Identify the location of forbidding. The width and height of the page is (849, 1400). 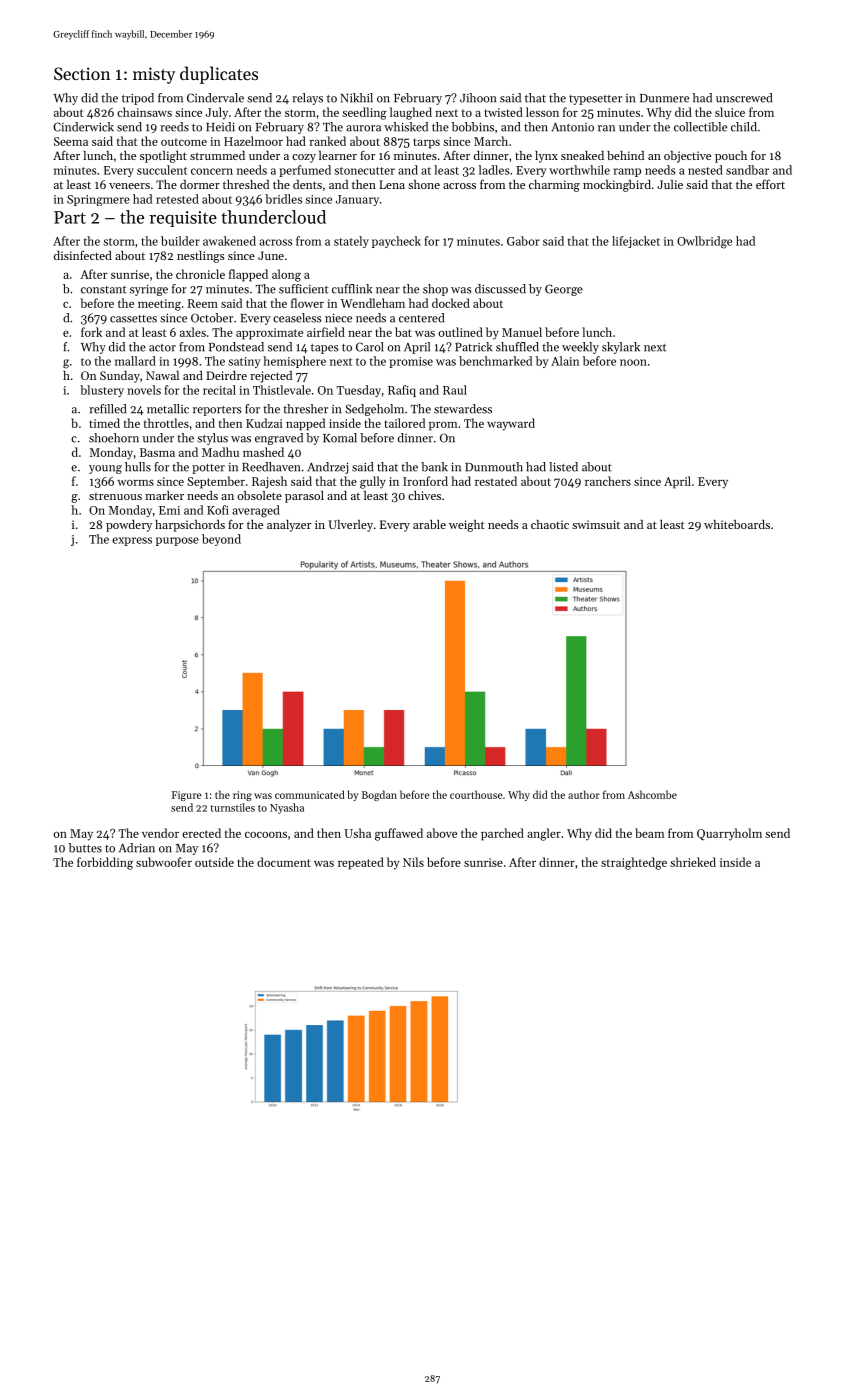
(105, 863).
